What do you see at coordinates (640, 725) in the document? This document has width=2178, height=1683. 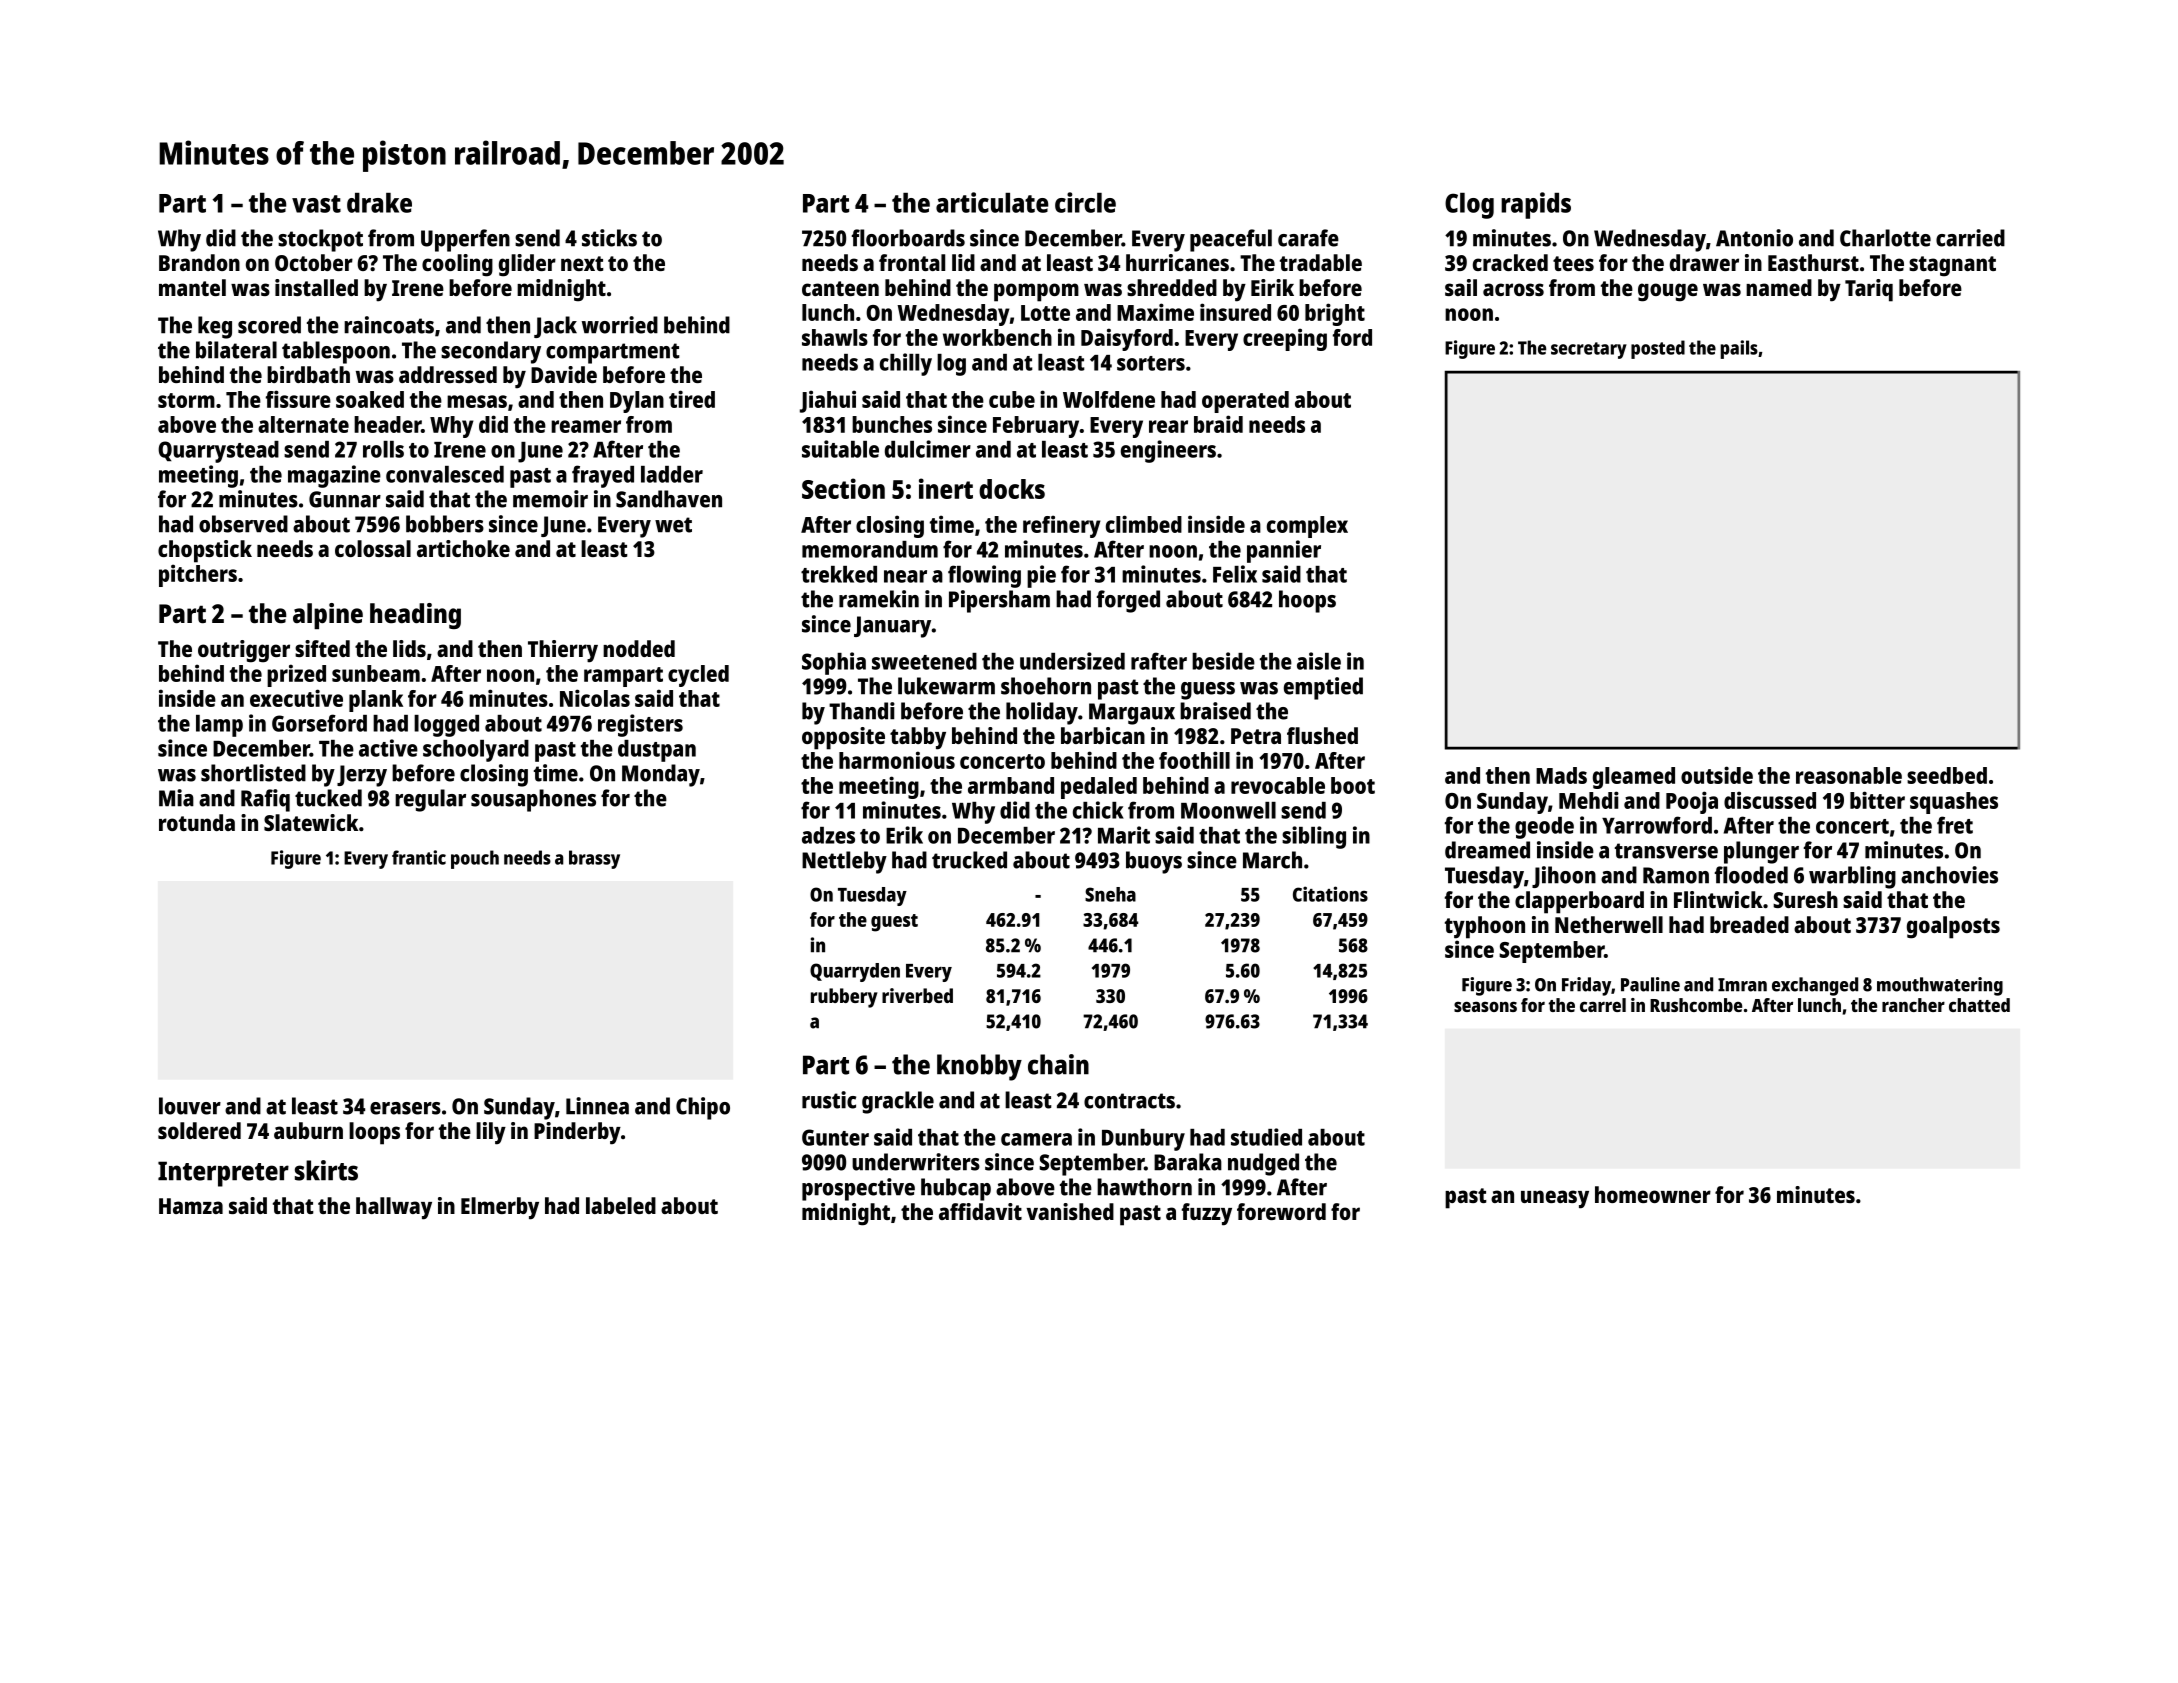 I see `registers` at bounding box center [640, 725].
